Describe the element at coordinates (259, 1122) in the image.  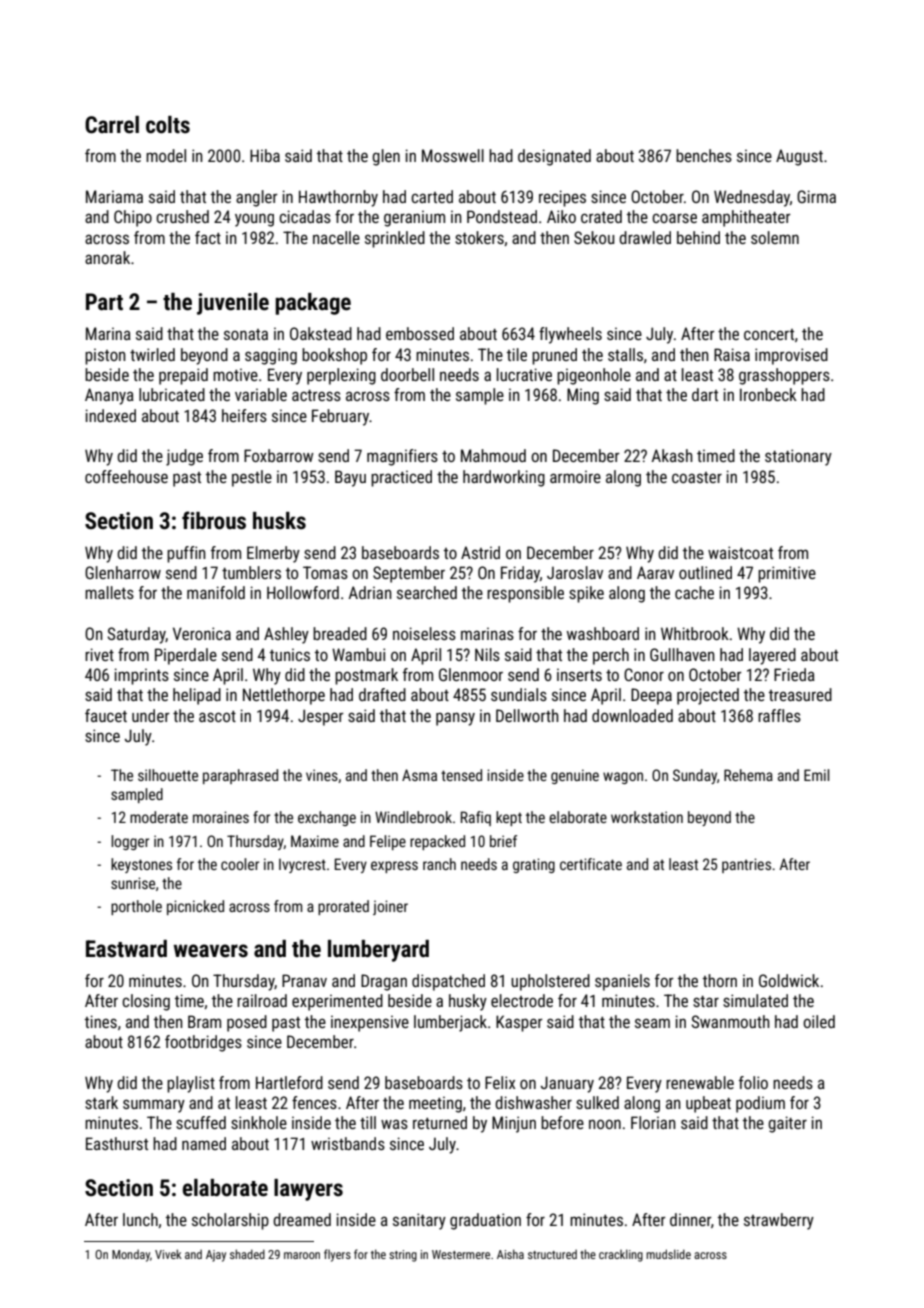
I see `sinkhole` at that location.
